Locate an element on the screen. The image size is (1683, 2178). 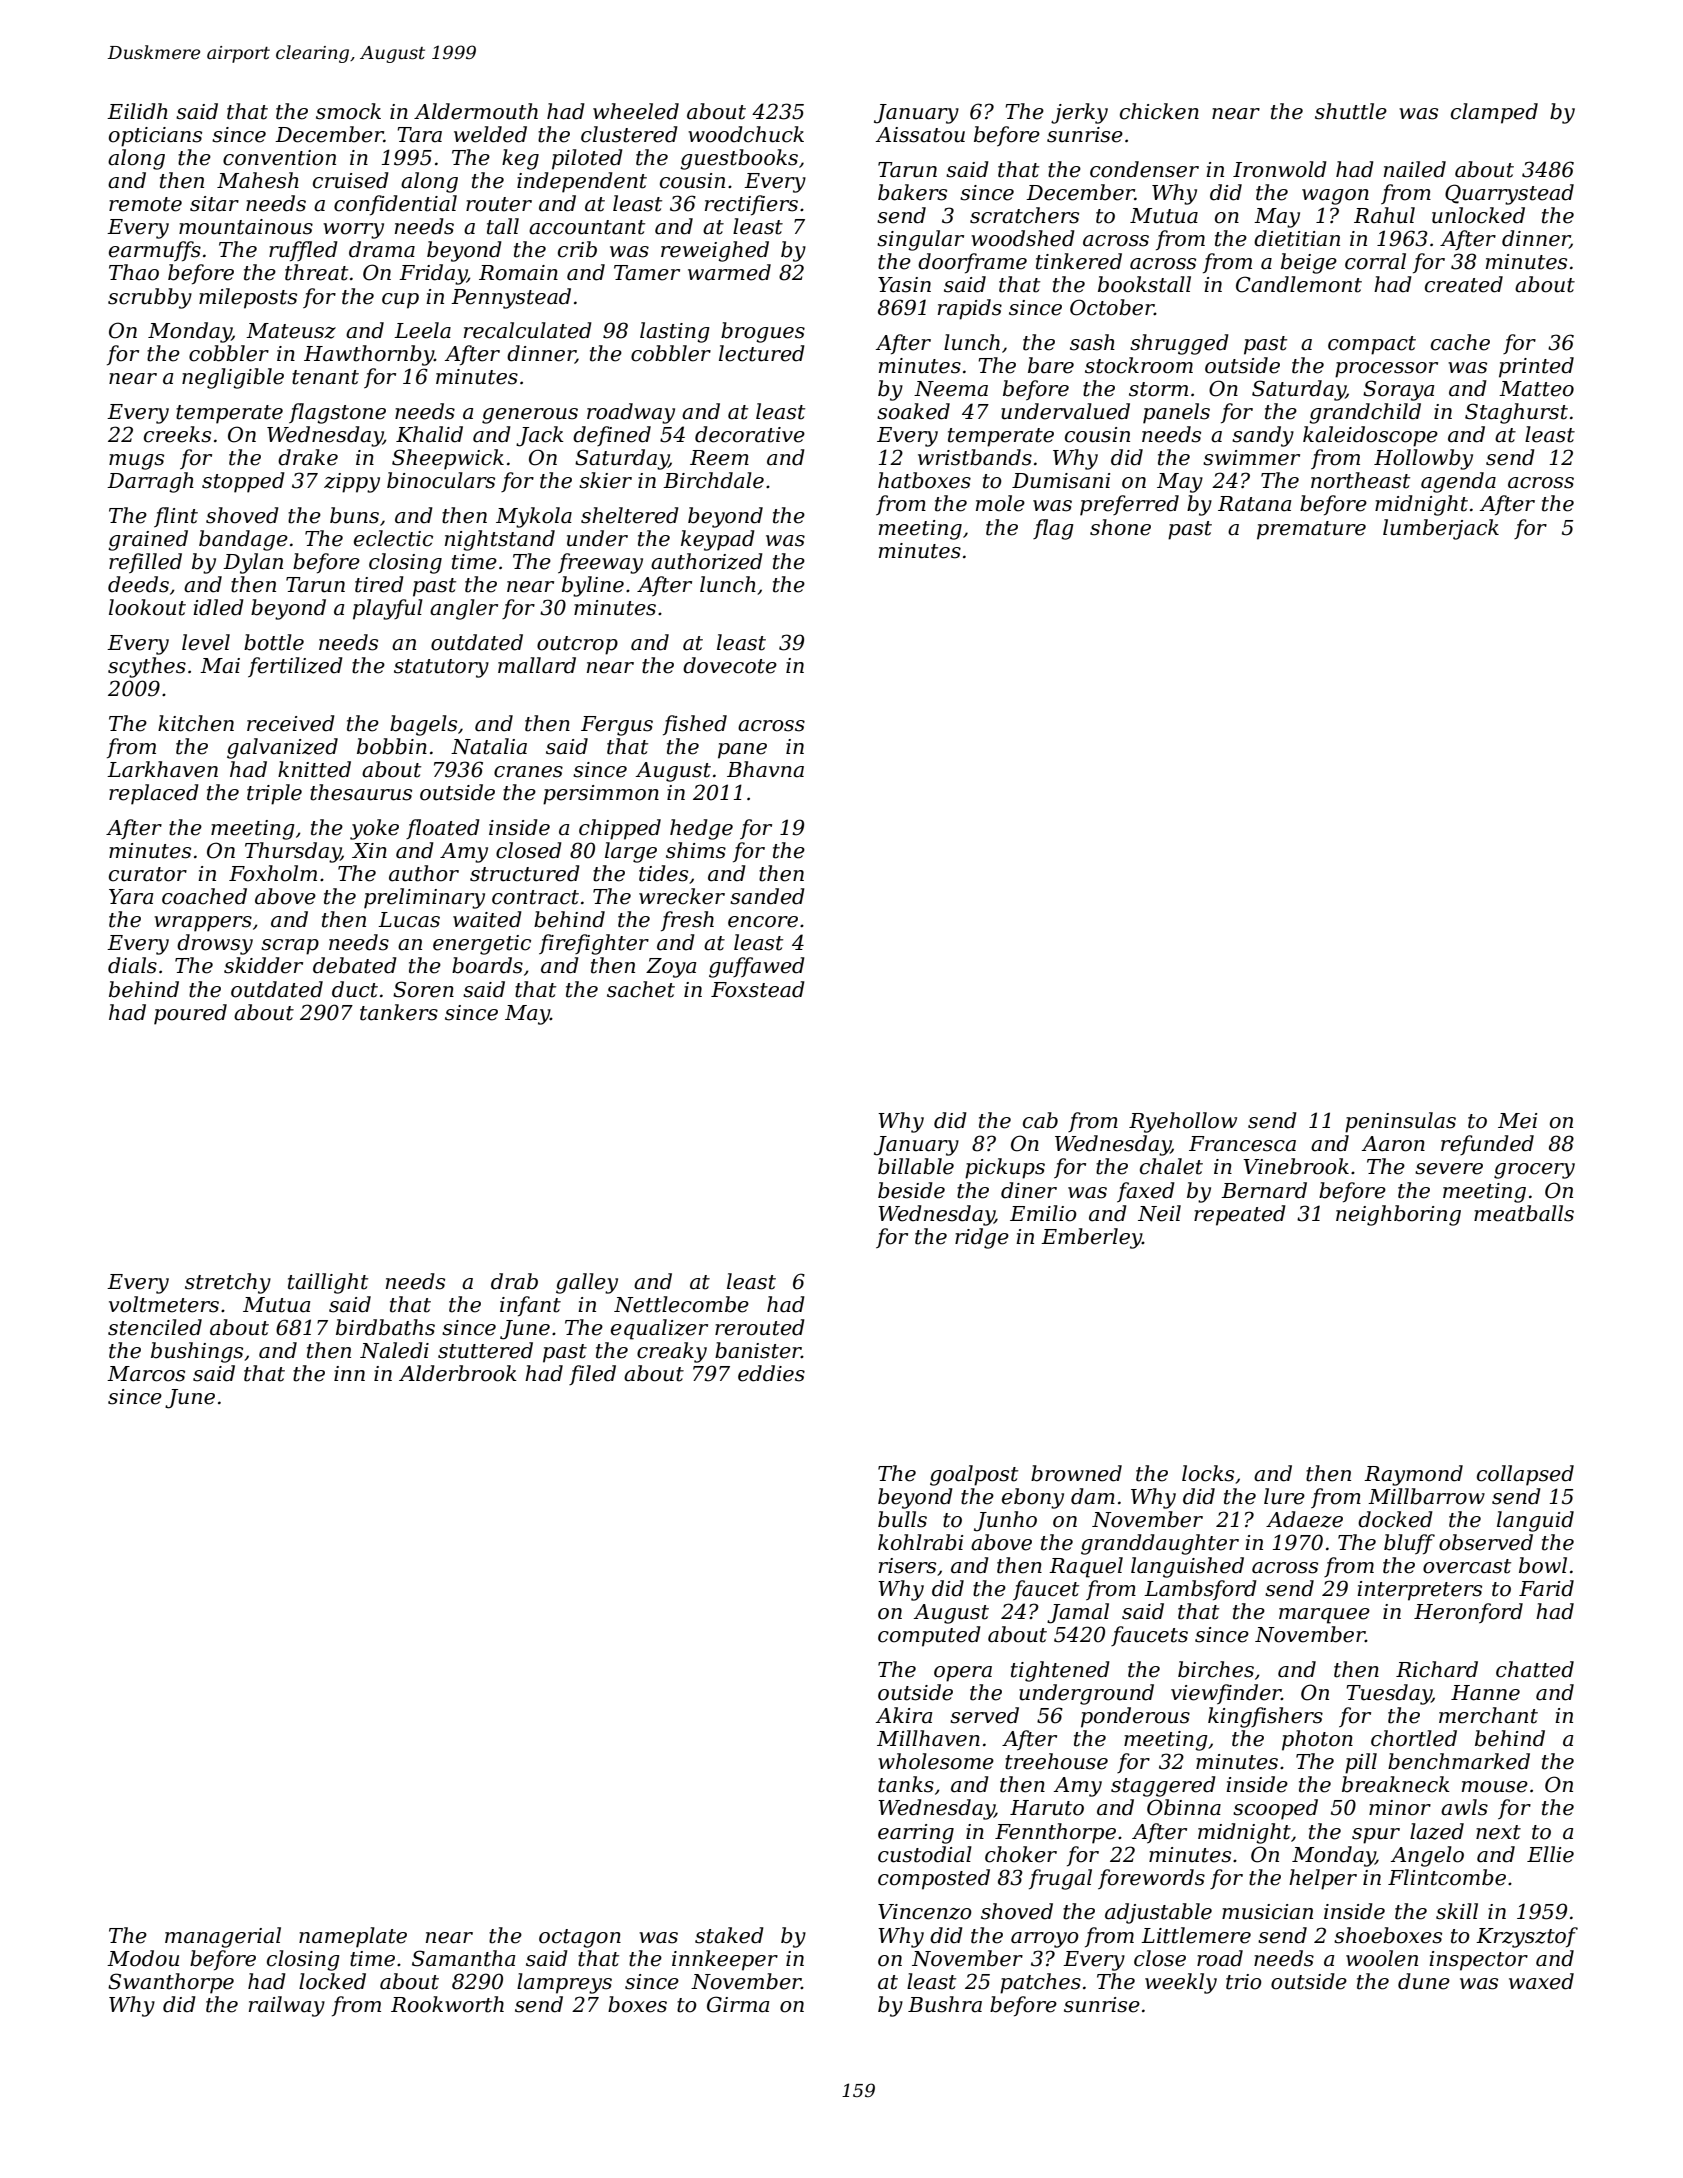
poured is located at coordinates (190, 1014).
